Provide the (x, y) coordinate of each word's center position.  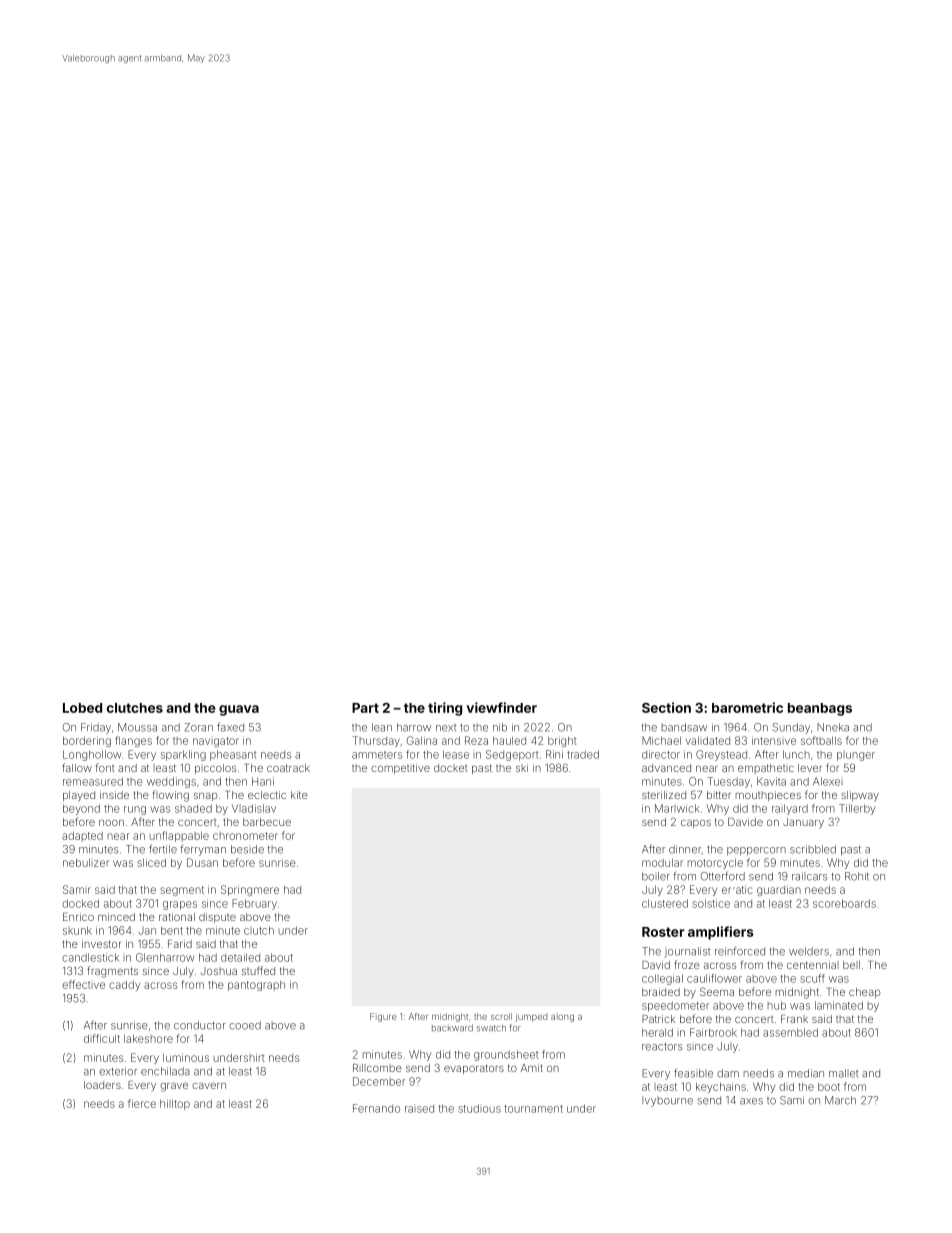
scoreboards (844, 903)
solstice (711, 903)
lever (810, 768)
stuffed (258, 970)
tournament (533, 1109)
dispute (217, 918)
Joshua (219, 971)
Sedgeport (512, 755)
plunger (856, 756)
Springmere (250, 890)
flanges (133, 741)
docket (450, 768)
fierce (142, 1103)
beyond (81, 809)
